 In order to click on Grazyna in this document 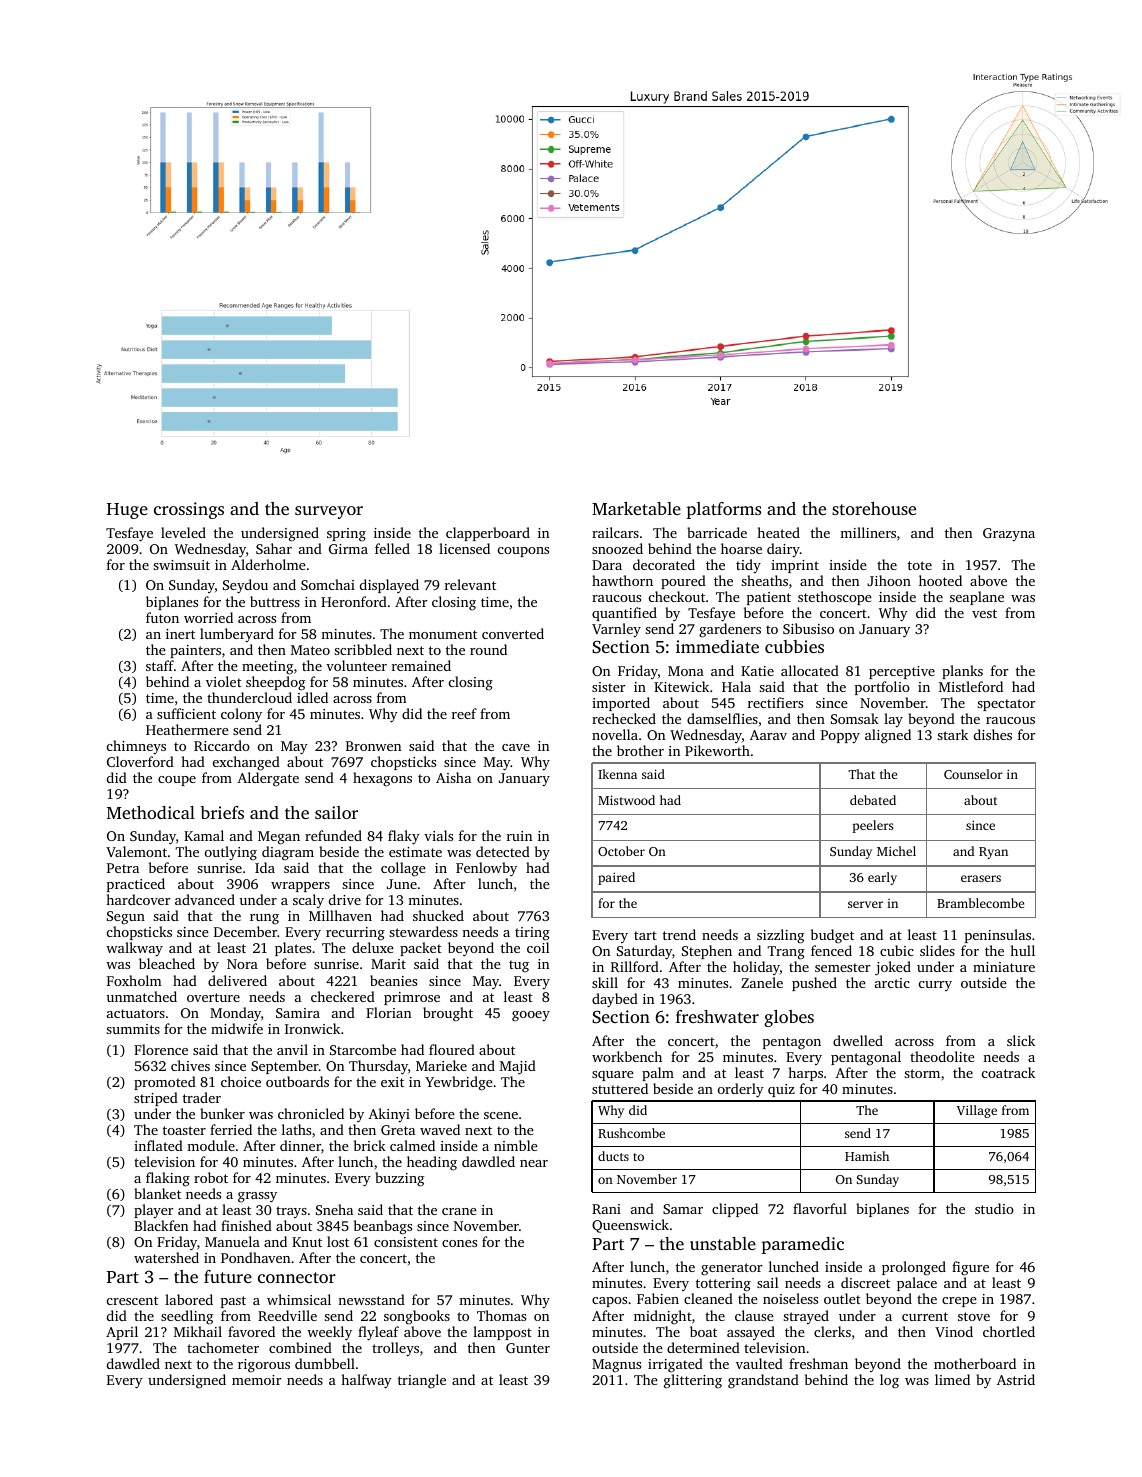, I will do `click(1009, 534)`.
